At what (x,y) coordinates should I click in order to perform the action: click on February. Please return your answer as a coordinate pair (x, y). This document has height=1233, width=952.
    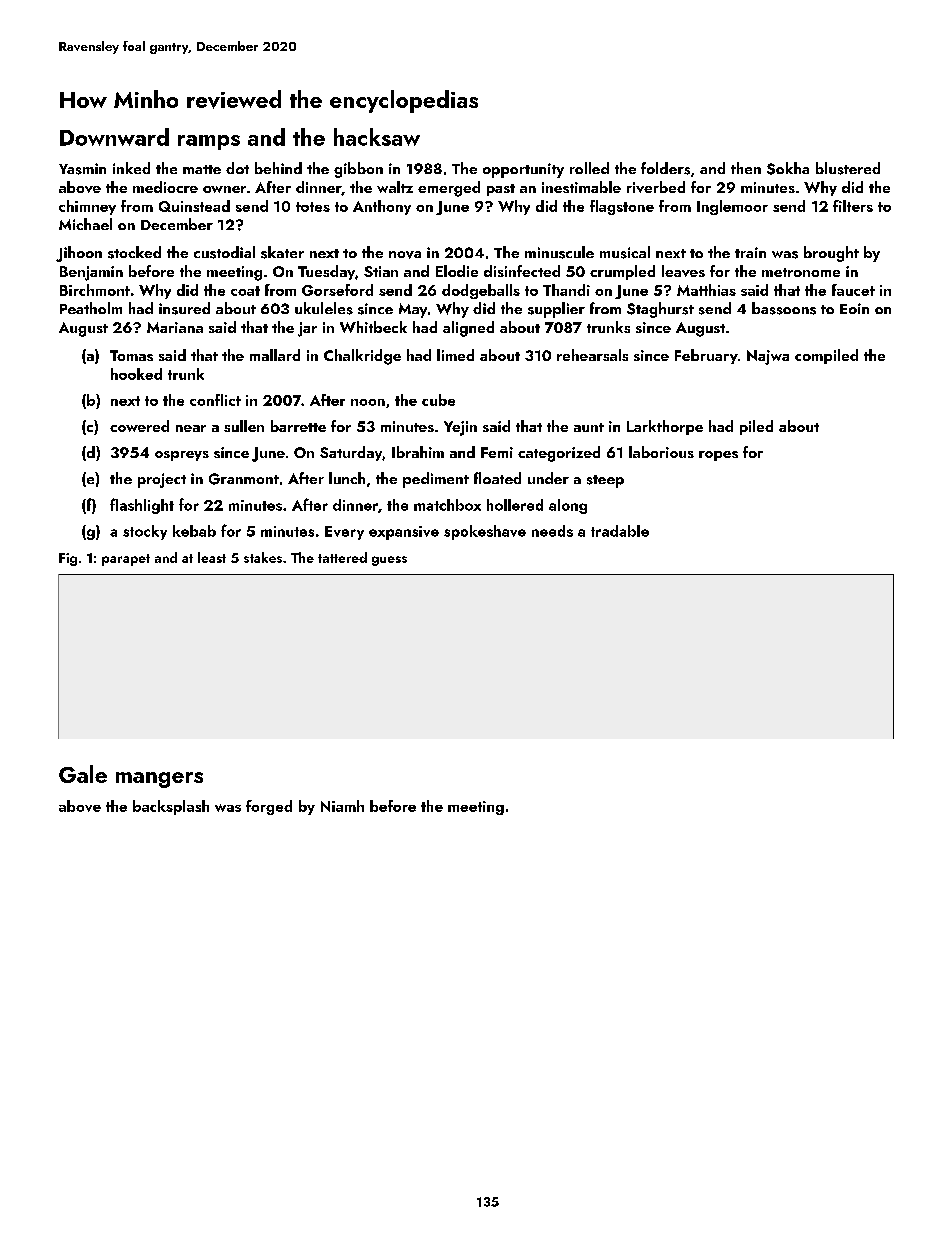
    Looking at the image, I should click on (706, 356).
